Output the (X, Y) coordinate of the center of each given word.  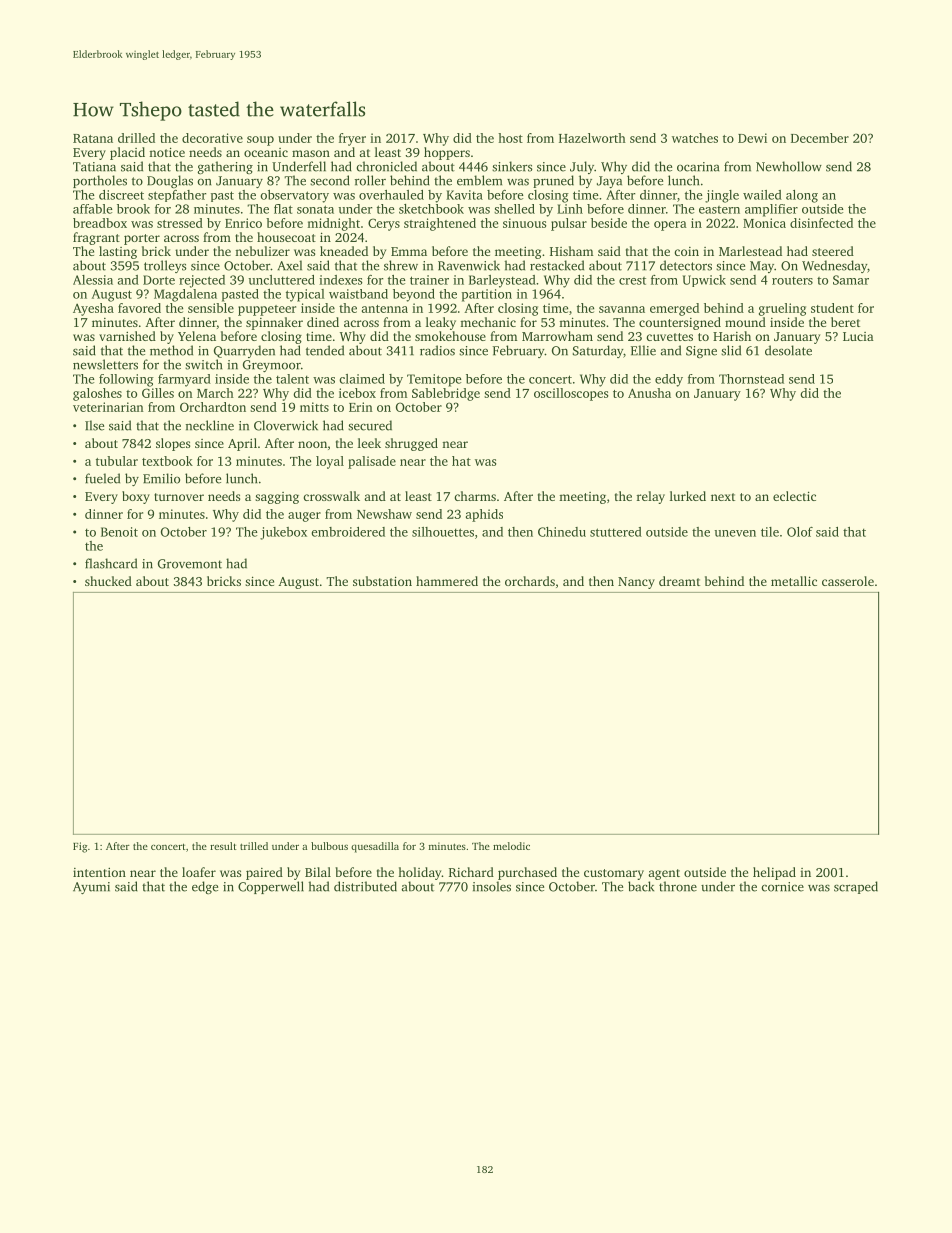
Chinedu (562, 532)
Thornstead (751, 379)
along (802, 196)
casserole (848, 581)
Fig (80, 847)
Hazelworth (592, 138)
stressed (180, 223)
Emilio (161, 478)
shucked (108, 581)
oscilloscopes (571, 394)
